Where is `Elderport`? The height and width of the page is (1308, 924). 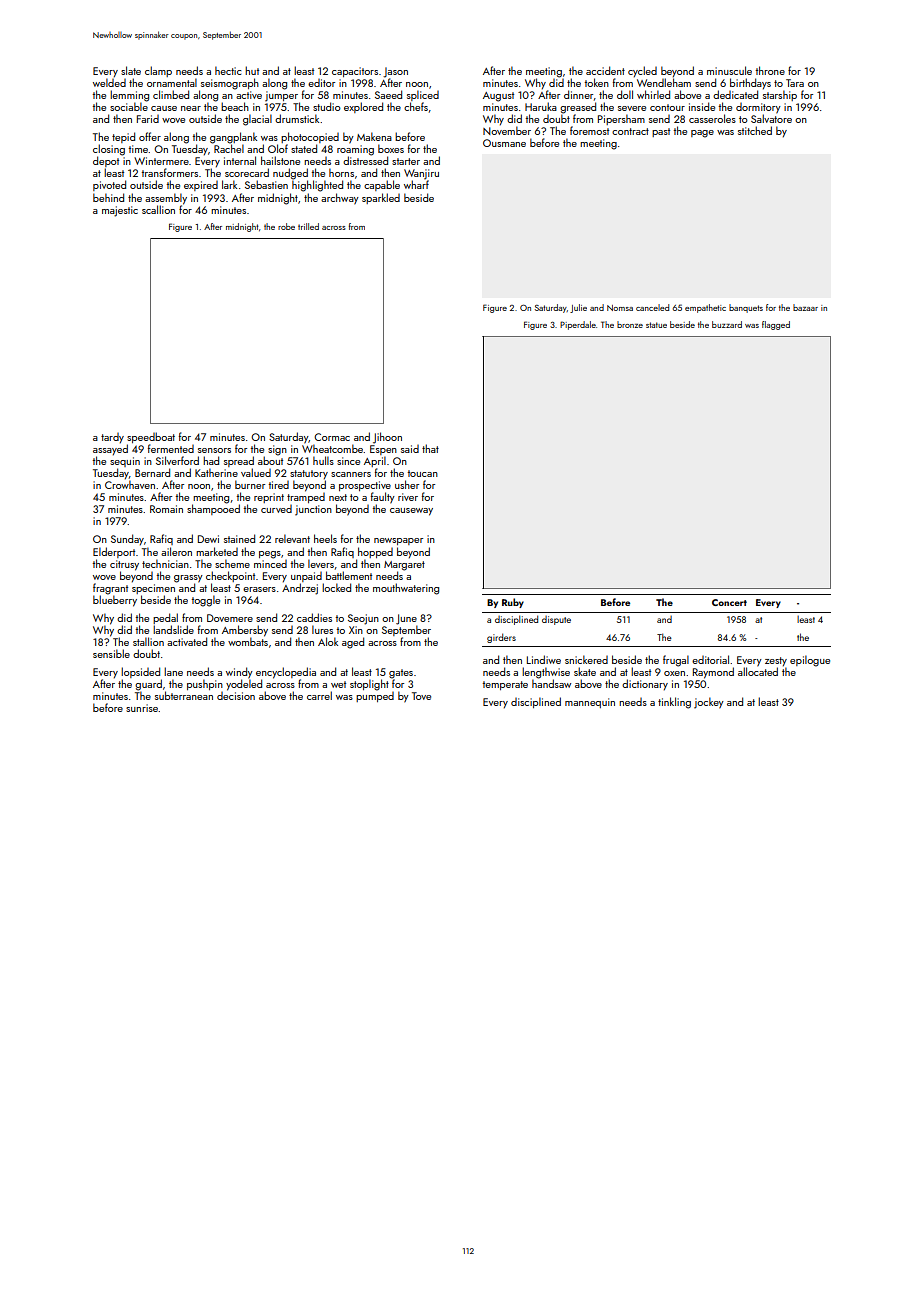 Elderport is located at coordinates (114, 552).
